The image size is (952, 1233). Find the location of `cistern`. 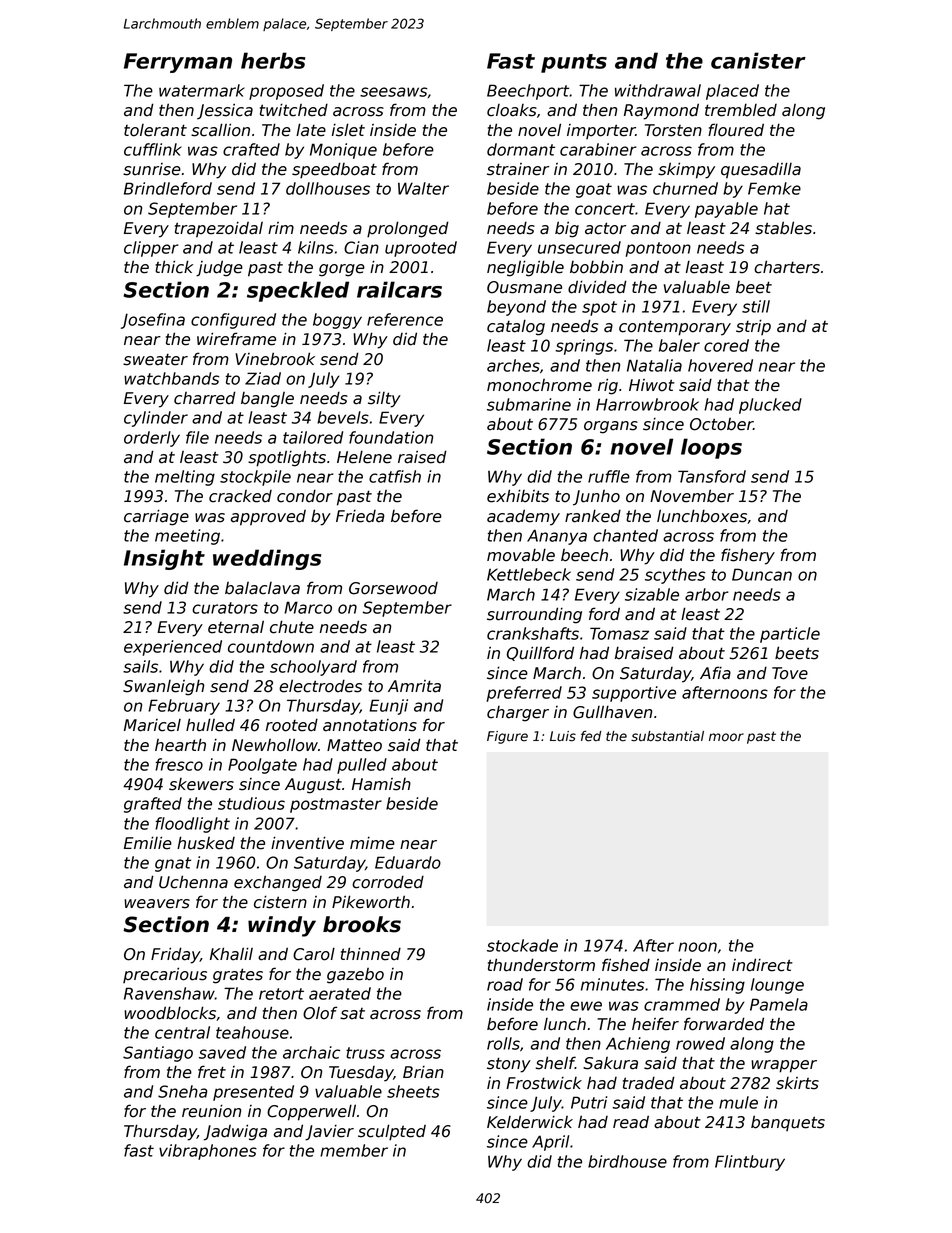

cistern is located at coordinates (280, 902).
